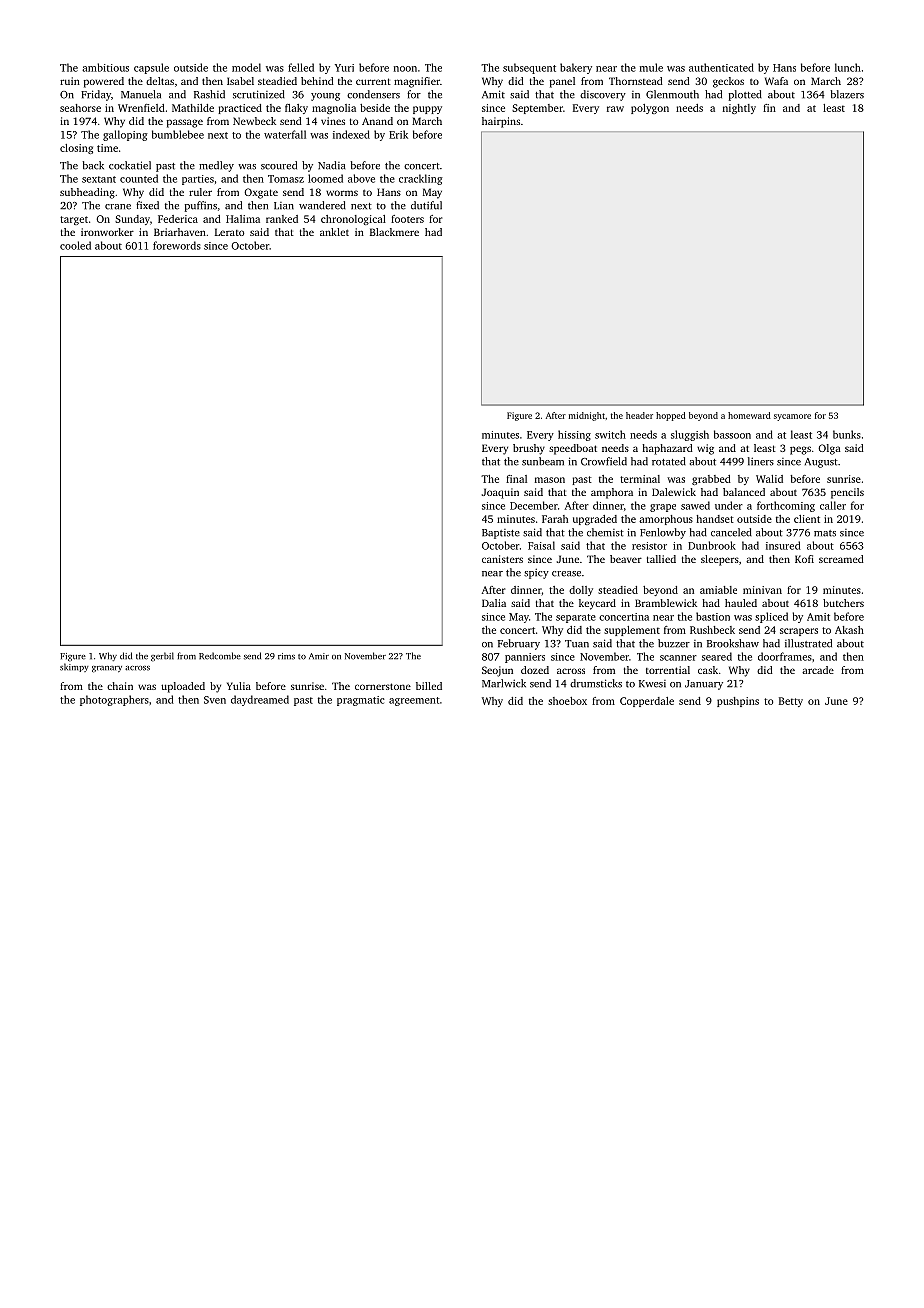 The image size is (924, 1308). I want to click on mule, so click(651, 67).
